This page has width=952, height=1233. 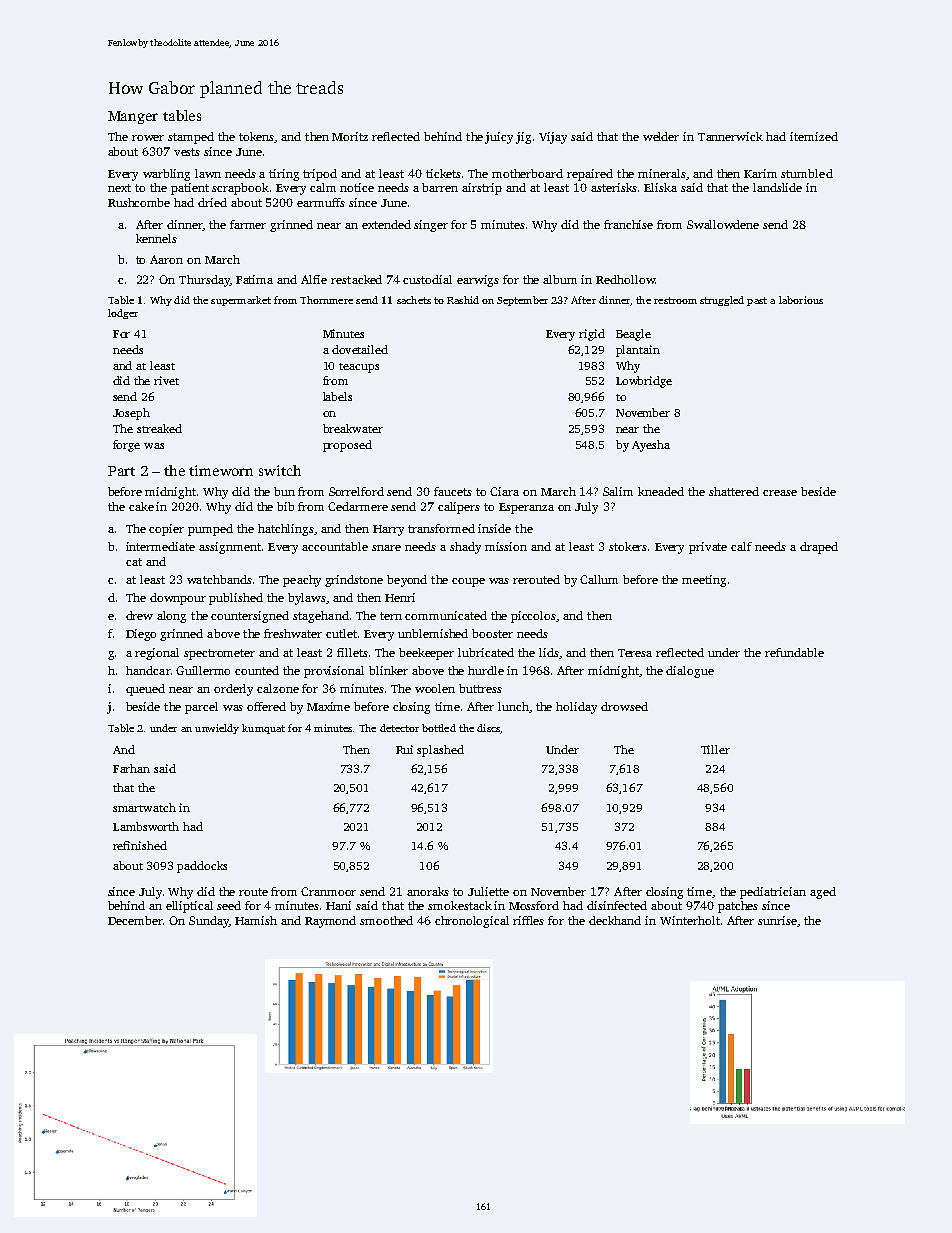 What do you see at coordinates (189, 907) in the page?
I see `elliptical` at bounding box center [189, 907].
